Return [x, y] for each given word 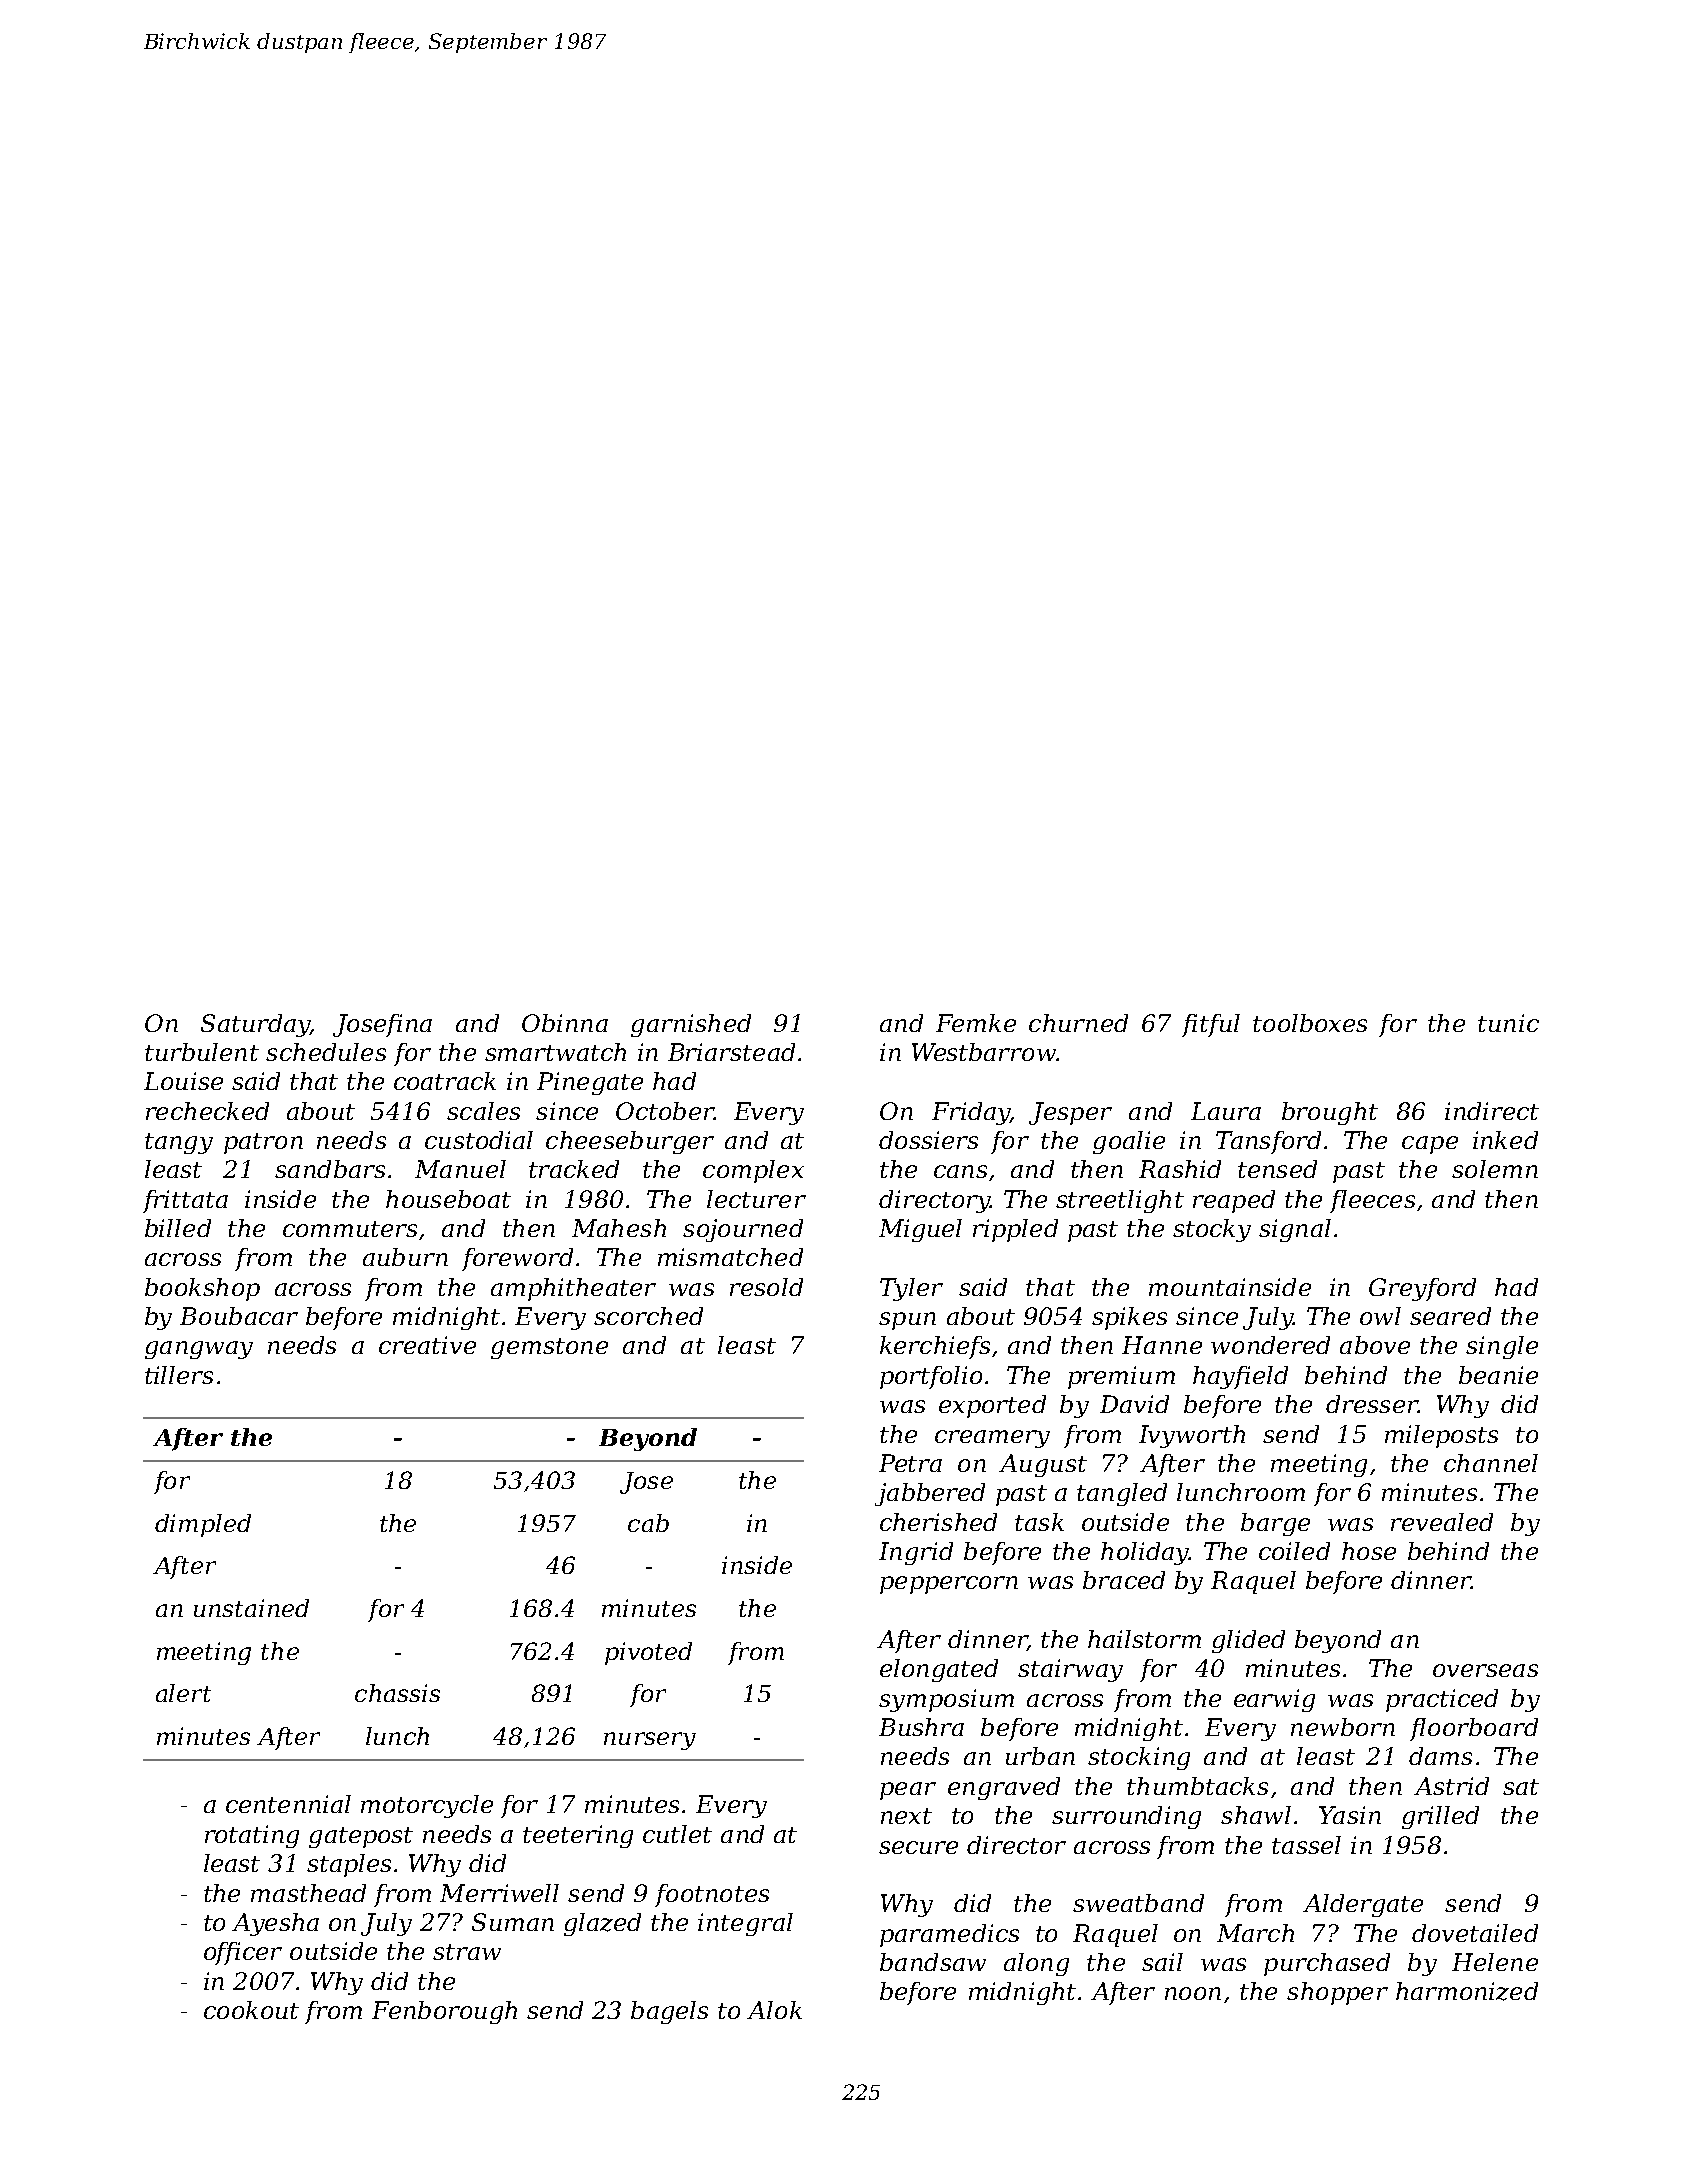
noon [1193, 1993]
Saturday [255, 1025]
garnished [691, 1025]
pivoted [648, 1653]
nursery [650, 1741]
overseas [1485, 1670]
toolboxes [1310, 1023]
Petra [910, 1463]
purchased [1327, 1964]
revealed [1442, 1522]
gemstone [549, 1348]
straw [467, 1952]
